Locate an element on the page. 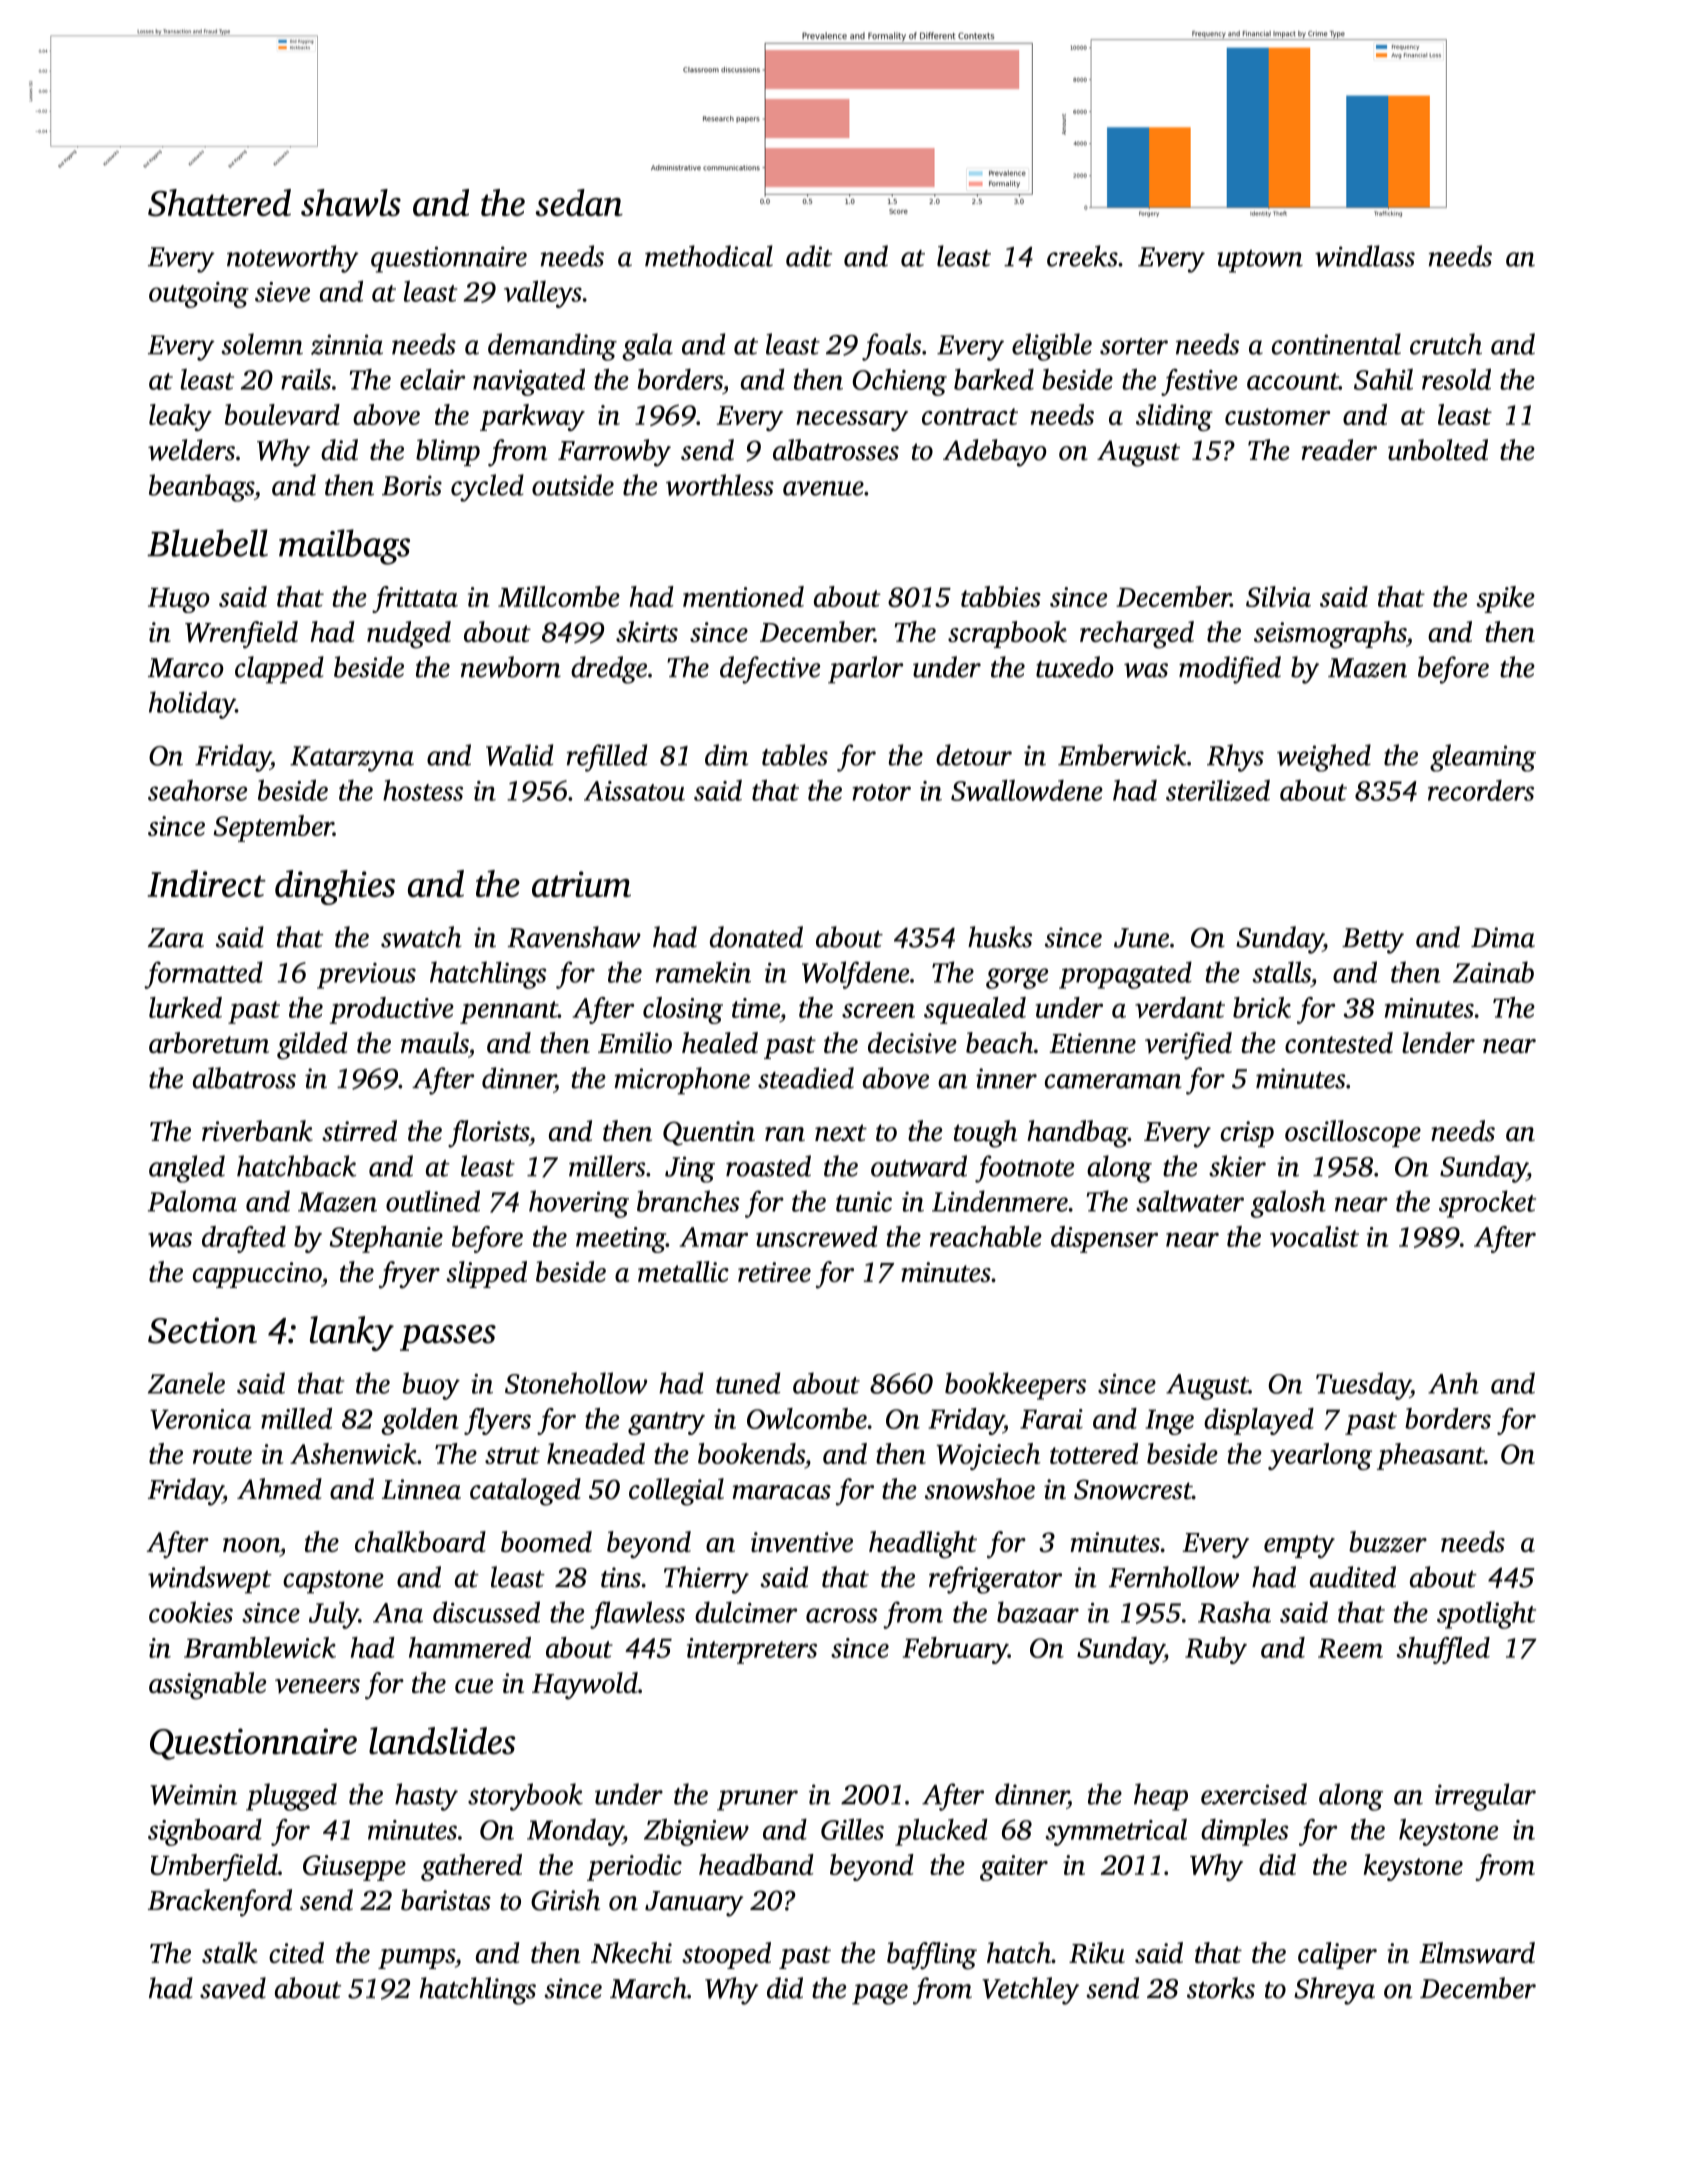 The width and height of the page is (1683, 2178). sedan is located at coordinates (579, 202).
